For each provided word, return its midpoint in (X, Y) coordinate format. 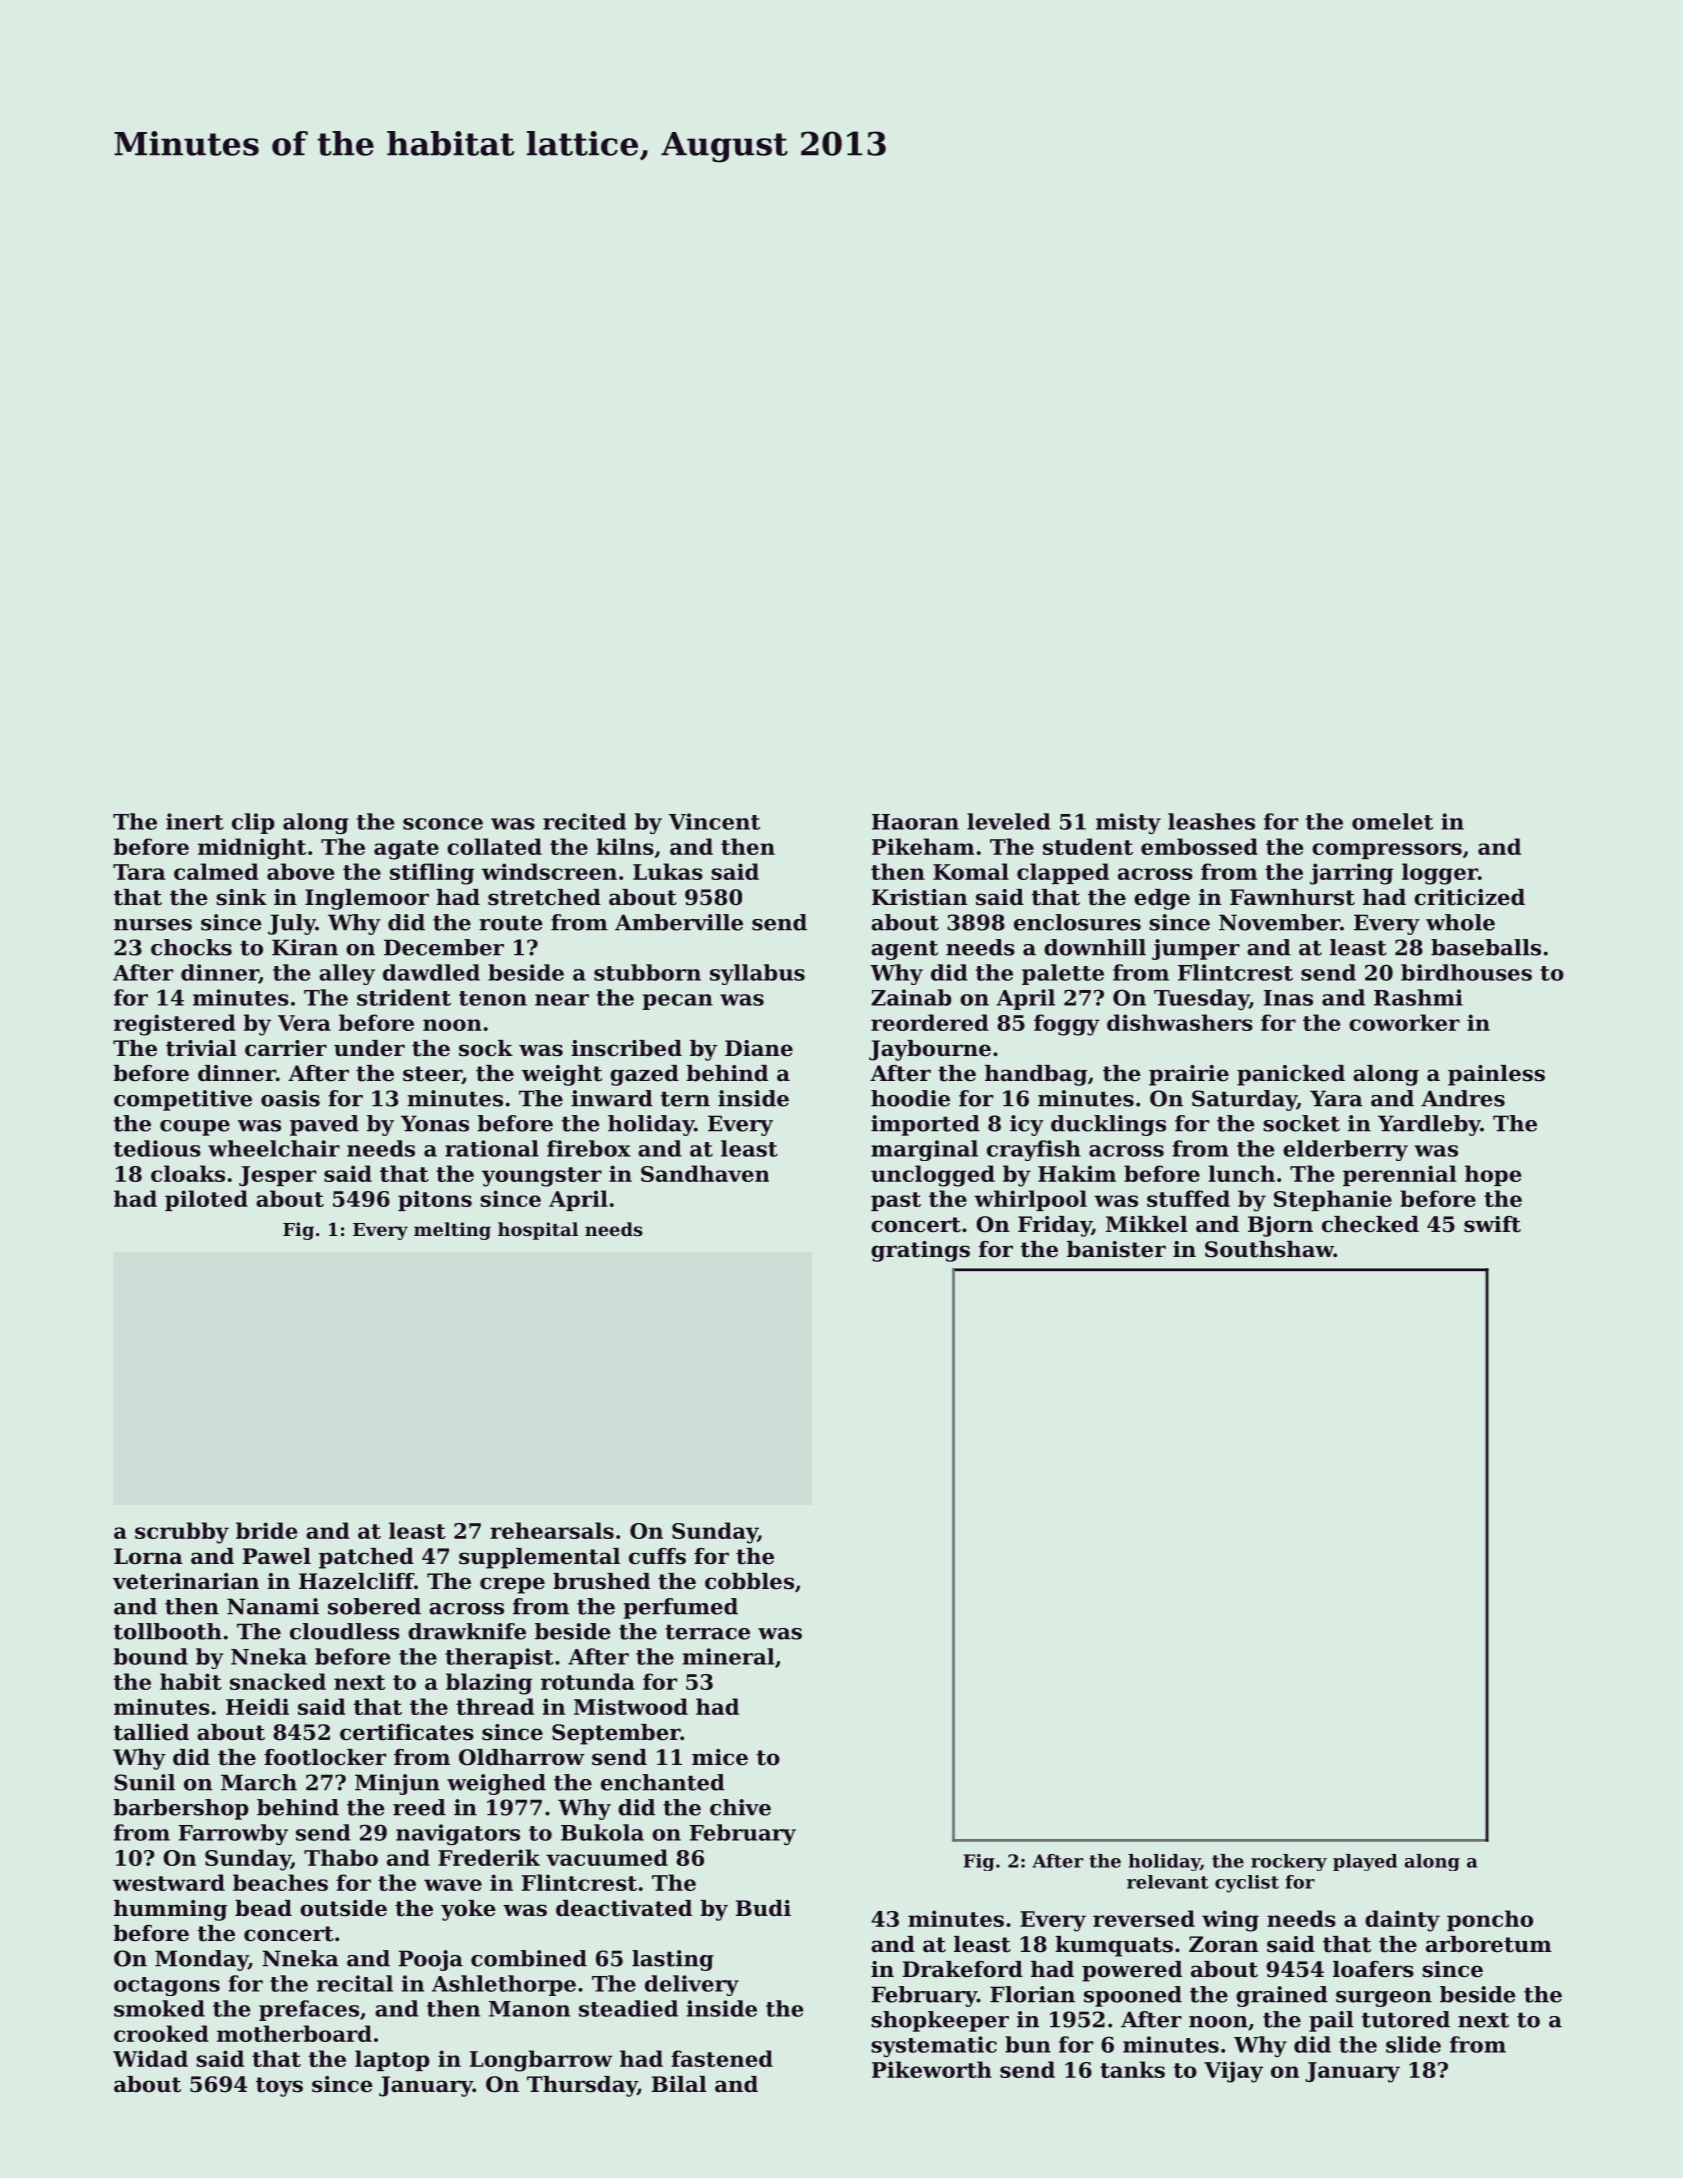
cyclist (1247, 1884)
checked (1370, 1224)
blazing (489, 1684)
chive (740, 1807)
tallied (151, 1732)
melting (452, 1231)
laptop (392, 2060)
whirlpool (1030, 1200)
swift (1492, 1224)
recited (584, 821)
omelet (1392, 821)
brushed (601, 1581)
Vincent (714, 821)
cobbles (749, 1581)
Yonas (435, 1123)
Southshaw (1269, 1249)
